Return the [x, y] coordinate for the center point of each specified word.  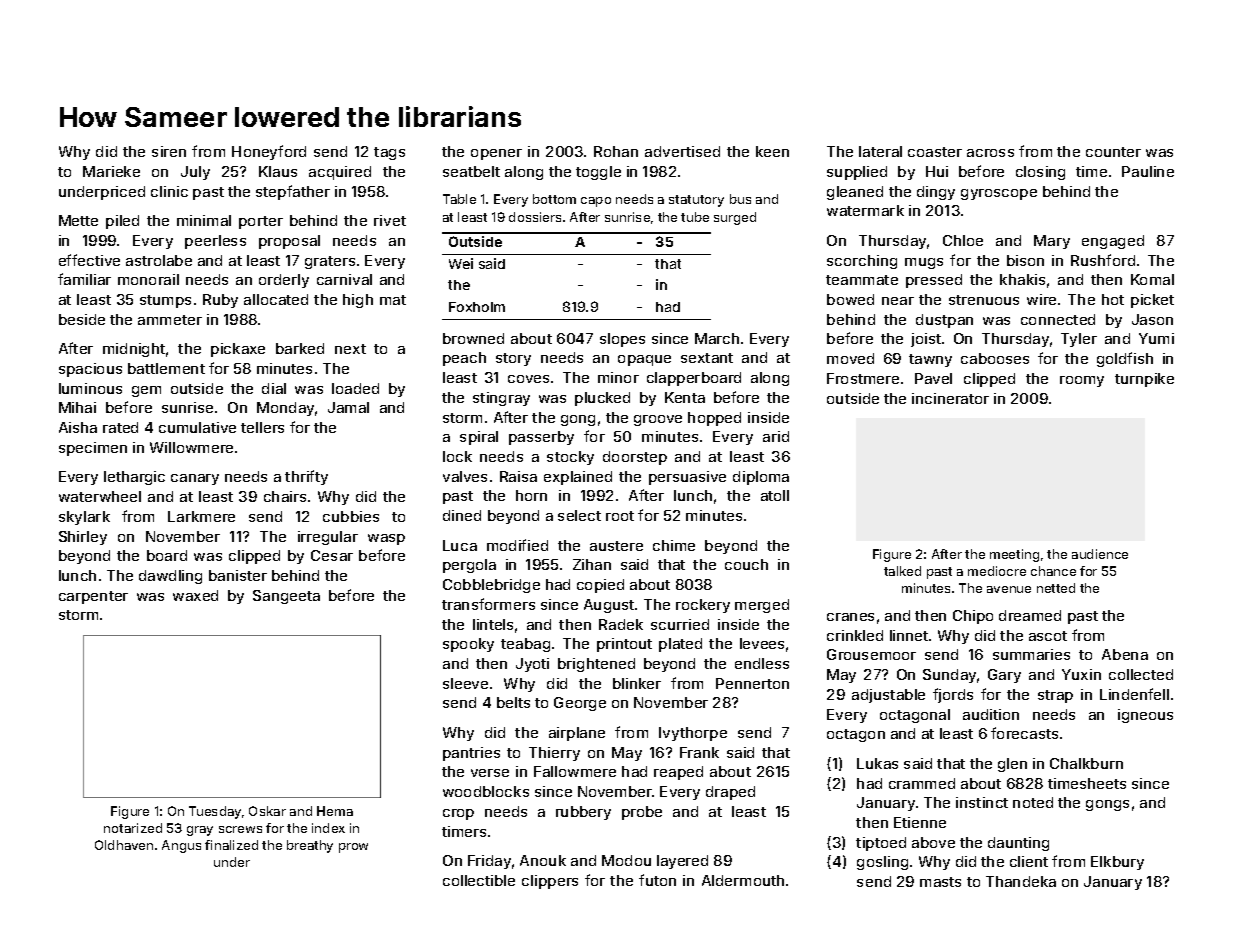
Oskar [267, 811]
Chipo [973, 617]
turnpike [1144, 380]
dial [274, 388]
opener [496, 154]
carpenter [93, 597]
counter [1113, 152]
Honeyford [269, 152]
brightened [596, 665]
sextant [707, 358]
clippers [550, 882]
